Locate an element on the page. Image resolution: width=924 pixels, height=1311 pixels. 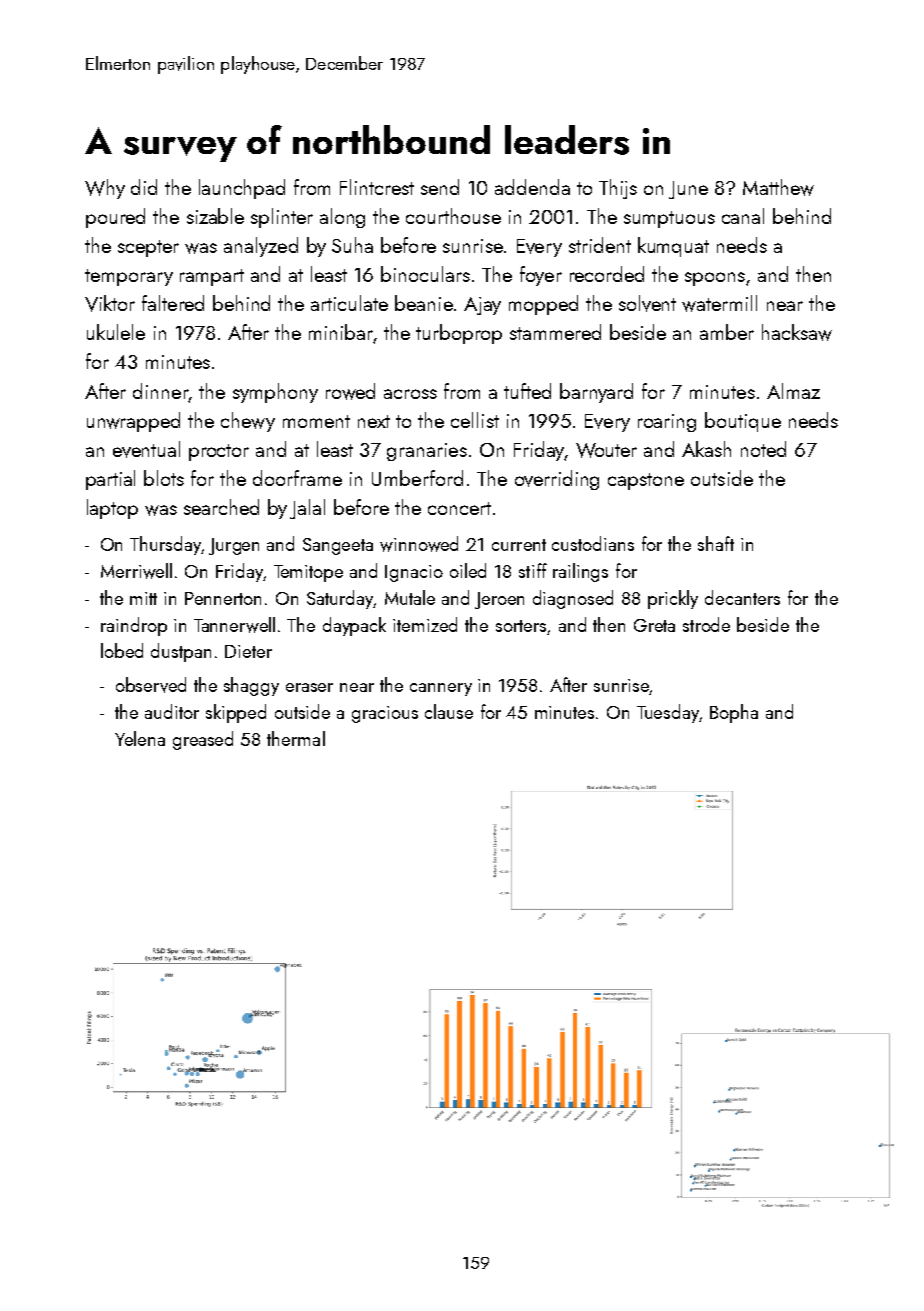
Matthew is located at coordinates (778, 187).
